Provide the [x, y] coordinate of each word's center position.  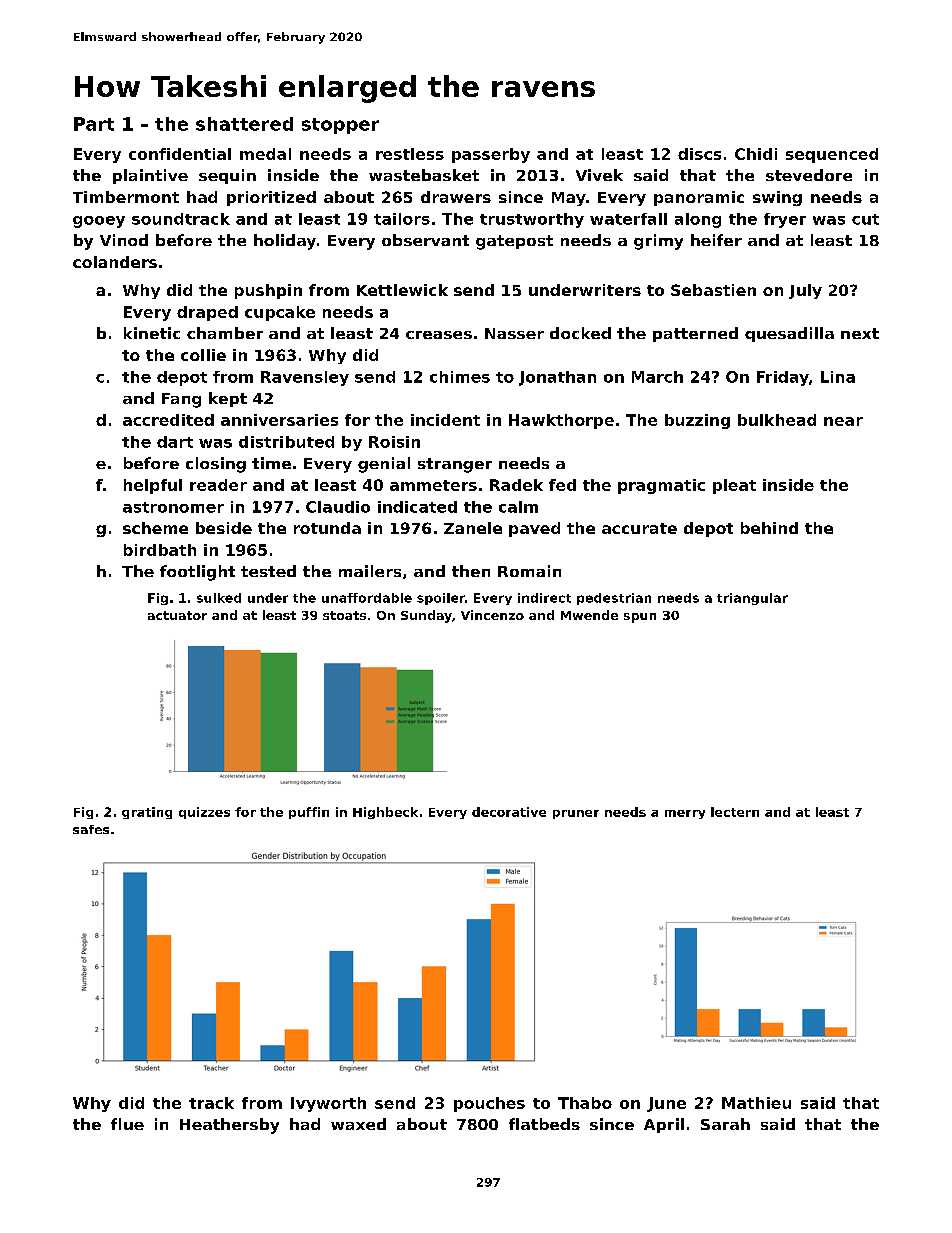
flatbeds [544, 1124]
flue [127, 1124]
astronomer [173, 507]
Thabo [585, 1103]
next [860, 333]
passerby [491, 155]
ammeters [433, 485]
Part [94, 124]
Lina [838, 377]
